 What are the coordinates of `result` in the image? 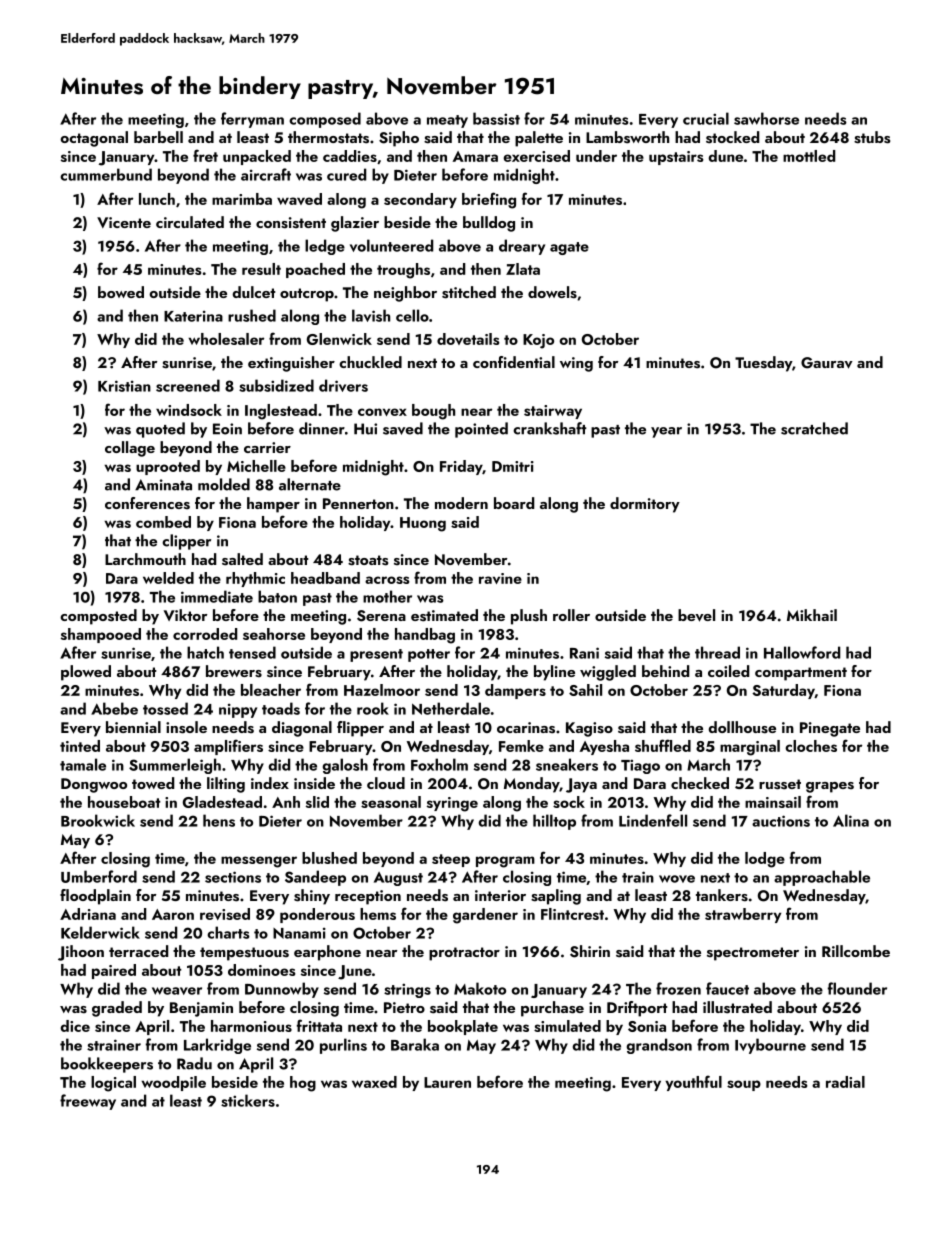 It's located at (261, 269).
